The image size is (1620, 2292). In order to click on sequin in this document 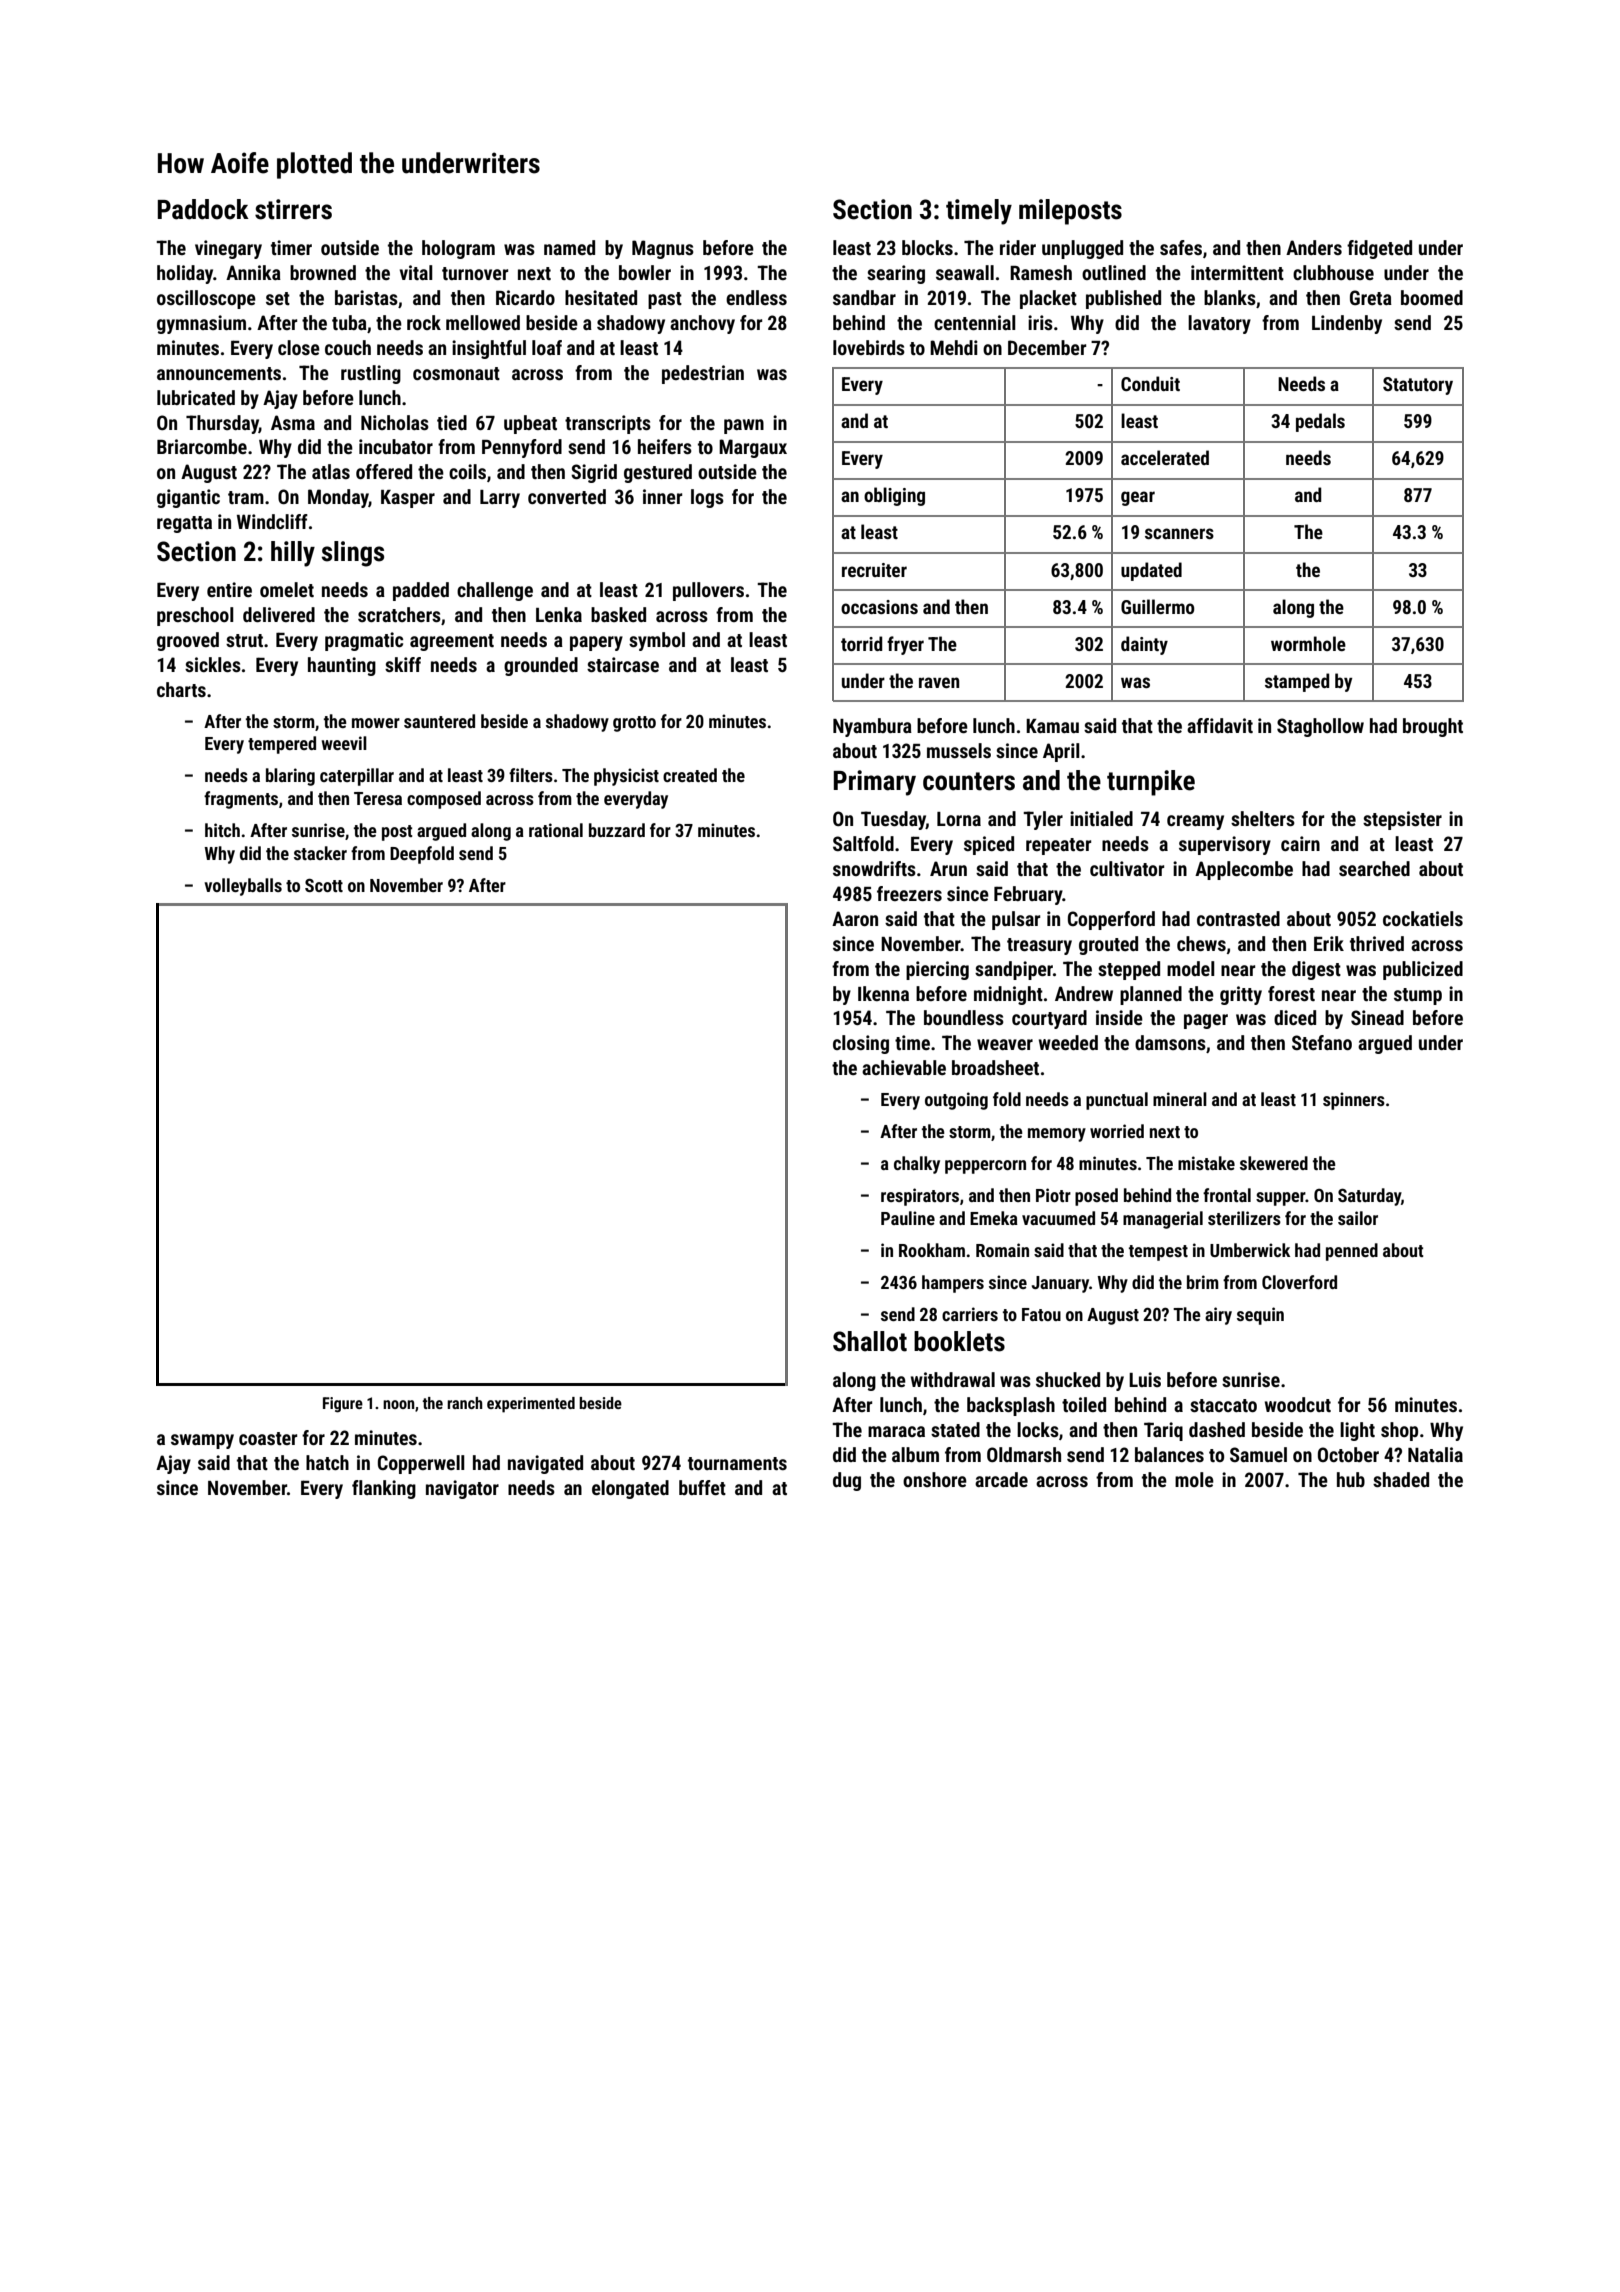, I will do `click(1260, 1316)`.
